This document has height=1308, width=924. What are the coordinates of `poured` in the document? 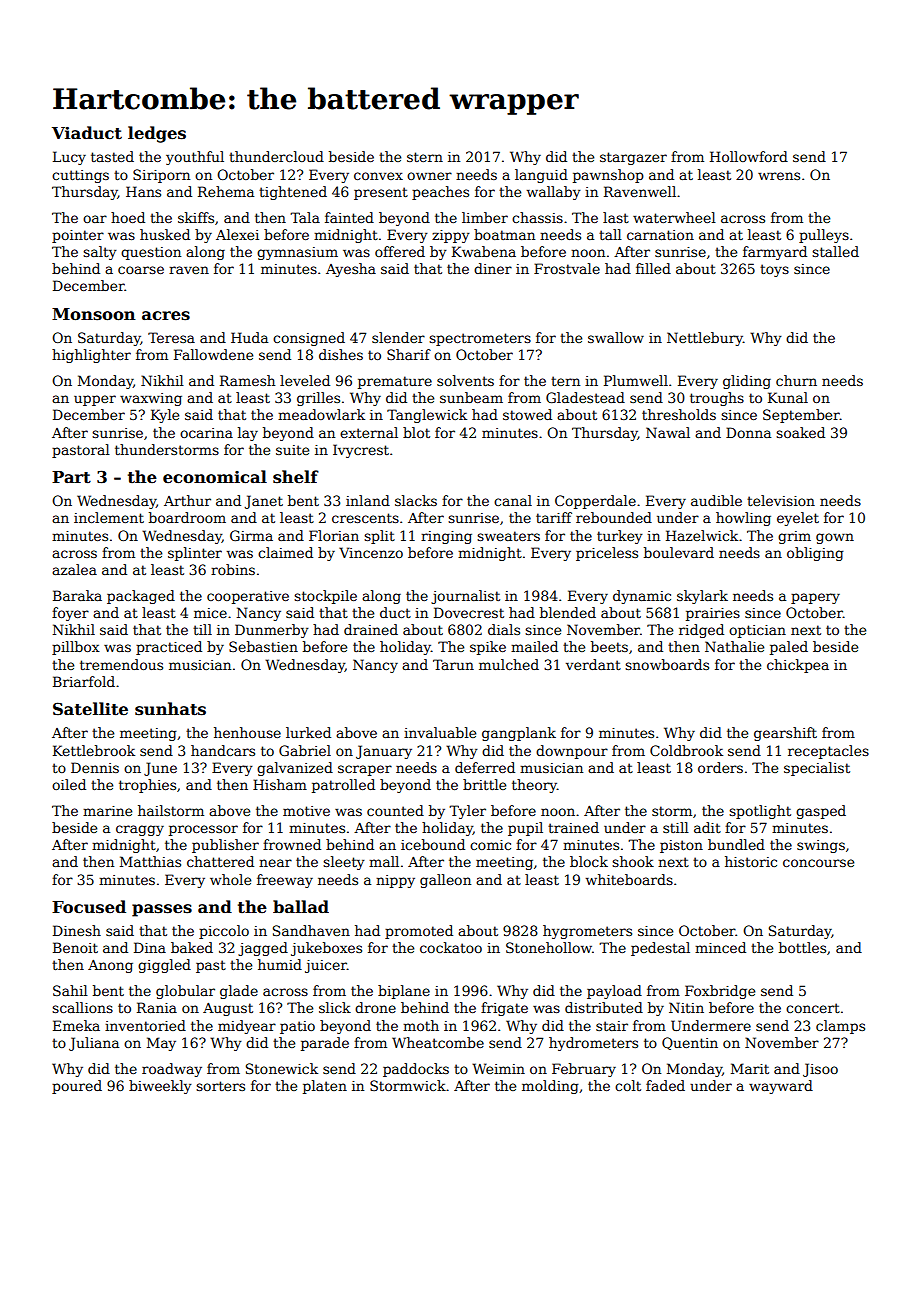 It's located at (77, 1087).
